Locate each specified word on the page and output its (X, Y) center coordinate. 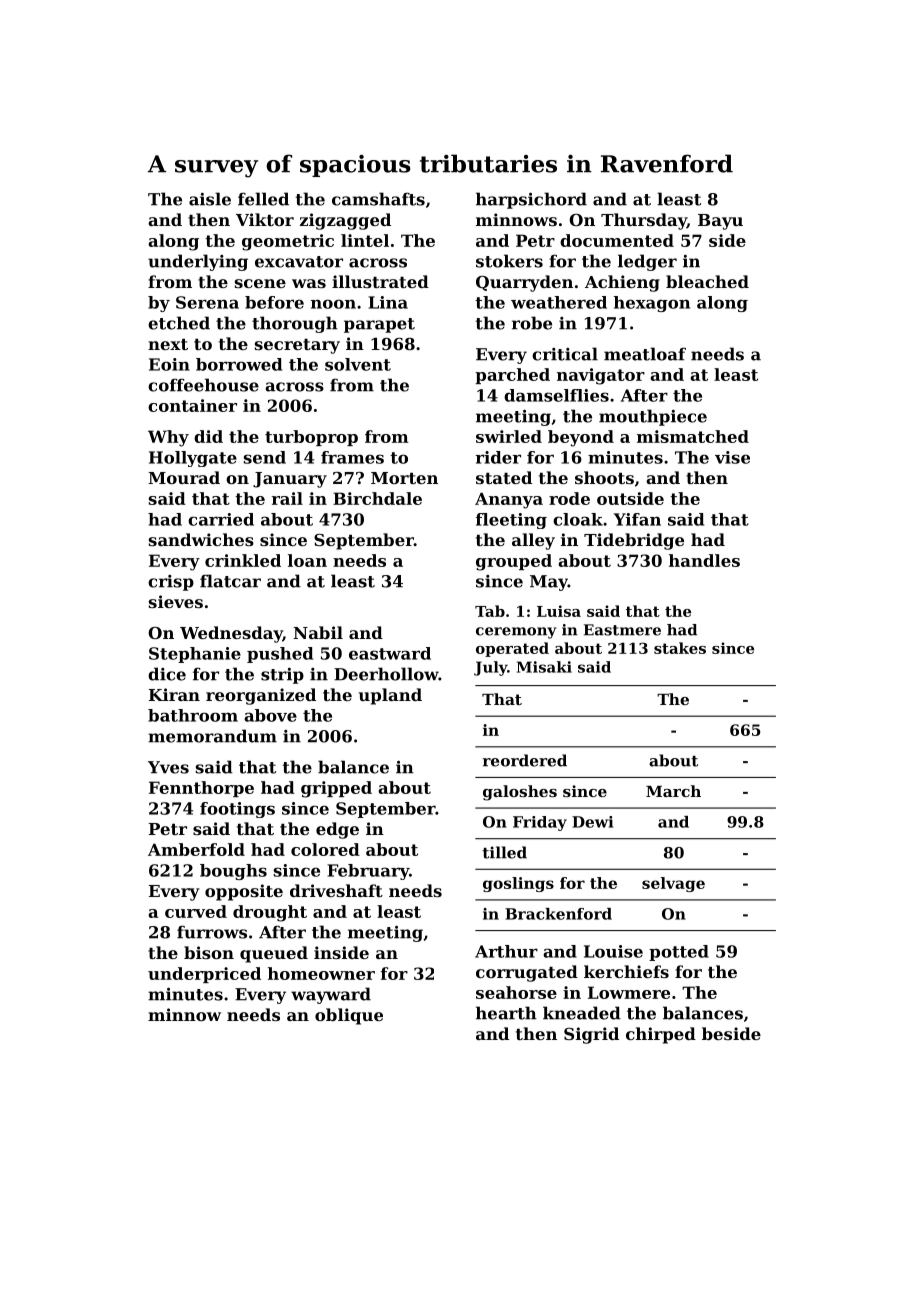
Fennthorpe (201, 789)
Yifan (637, 519)
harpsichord (531, 200)
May (549, 583)
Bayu (720, 222)
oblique (349, 1016)
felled (263, 199)
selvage (673, 884)
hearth (506, 1013)
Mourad (184, 477)
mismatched (693, 436)
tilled (504, 852)
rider (498, 457)
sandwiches (201, 539)
